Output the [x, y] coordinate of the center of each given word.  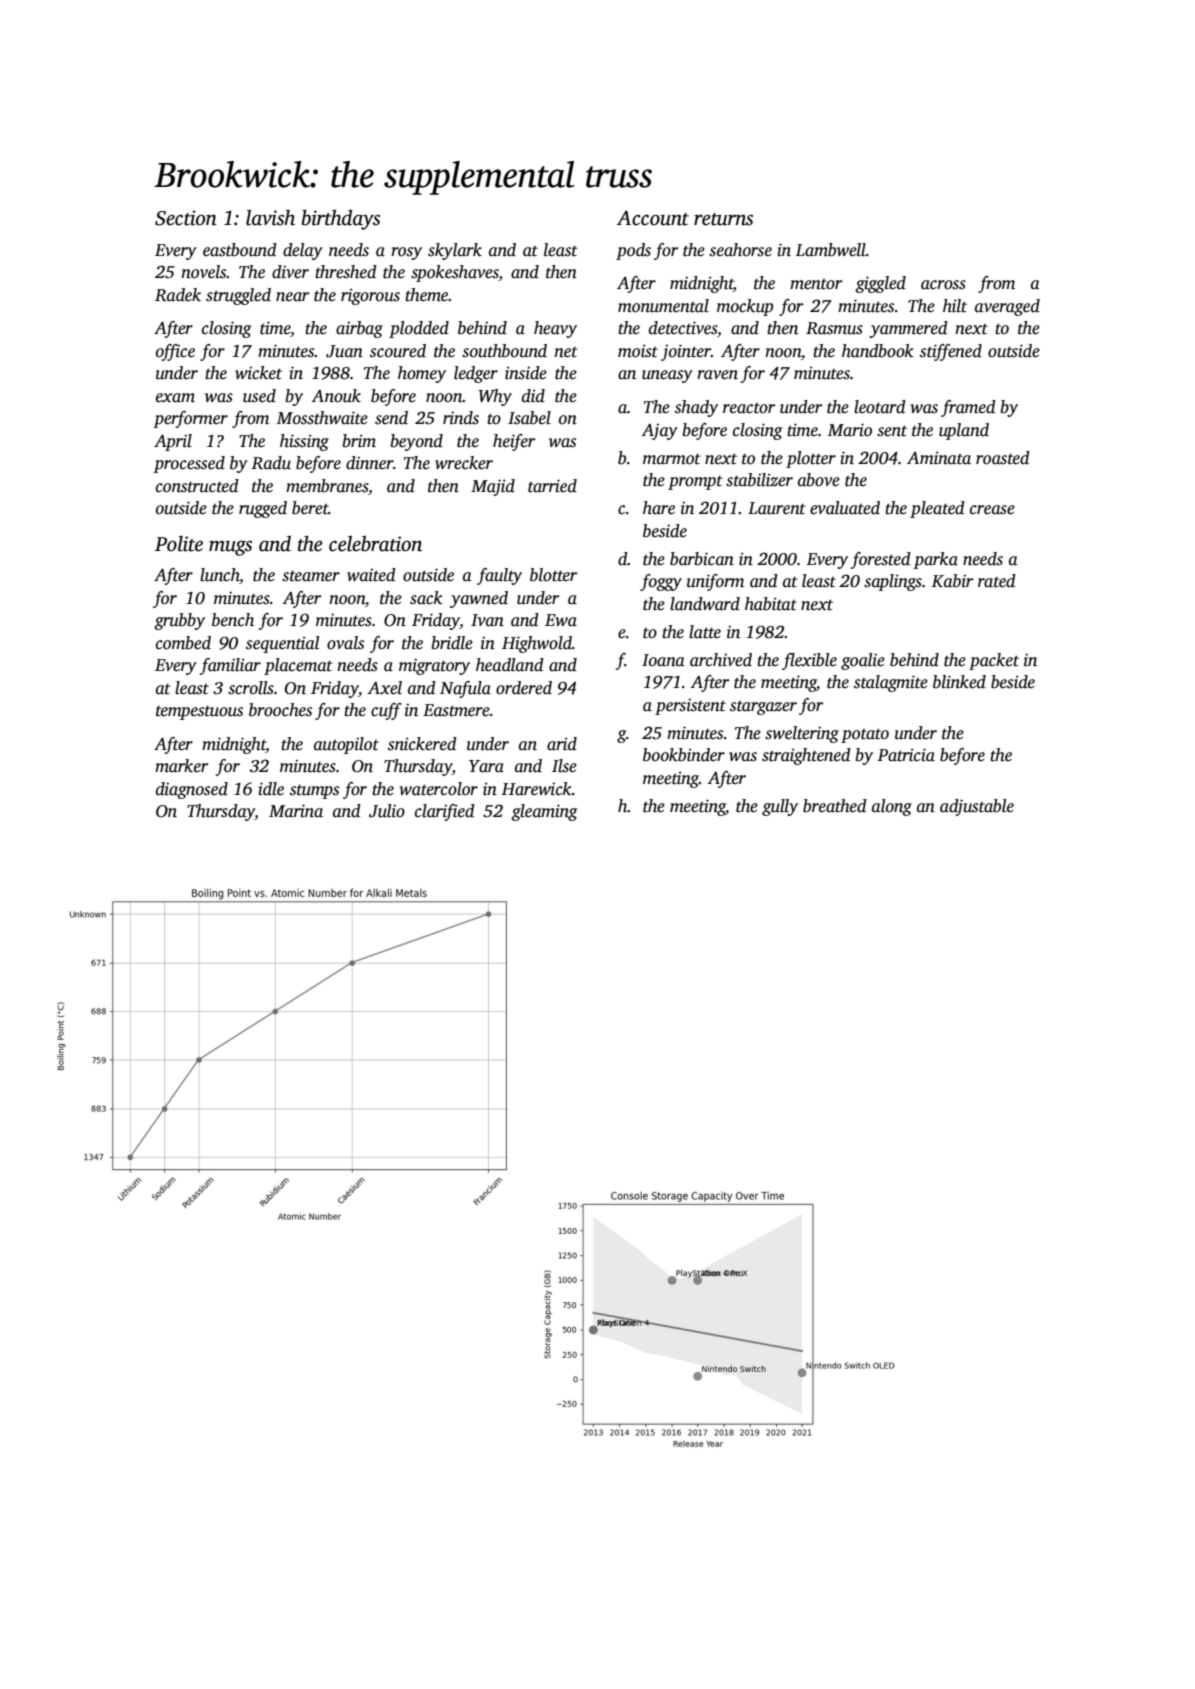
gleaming [544, 812]
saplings [893, 582]
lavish [270, 218]
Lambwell [831, 250]
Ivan [487, 620]
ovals [345, 643]
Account [653, 218]
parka [935, 560]
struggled [238, 296]
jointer [686, 352]
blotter [553, 575]
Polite [179, 544]
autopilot [346, 745]
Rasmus [834, 328]
